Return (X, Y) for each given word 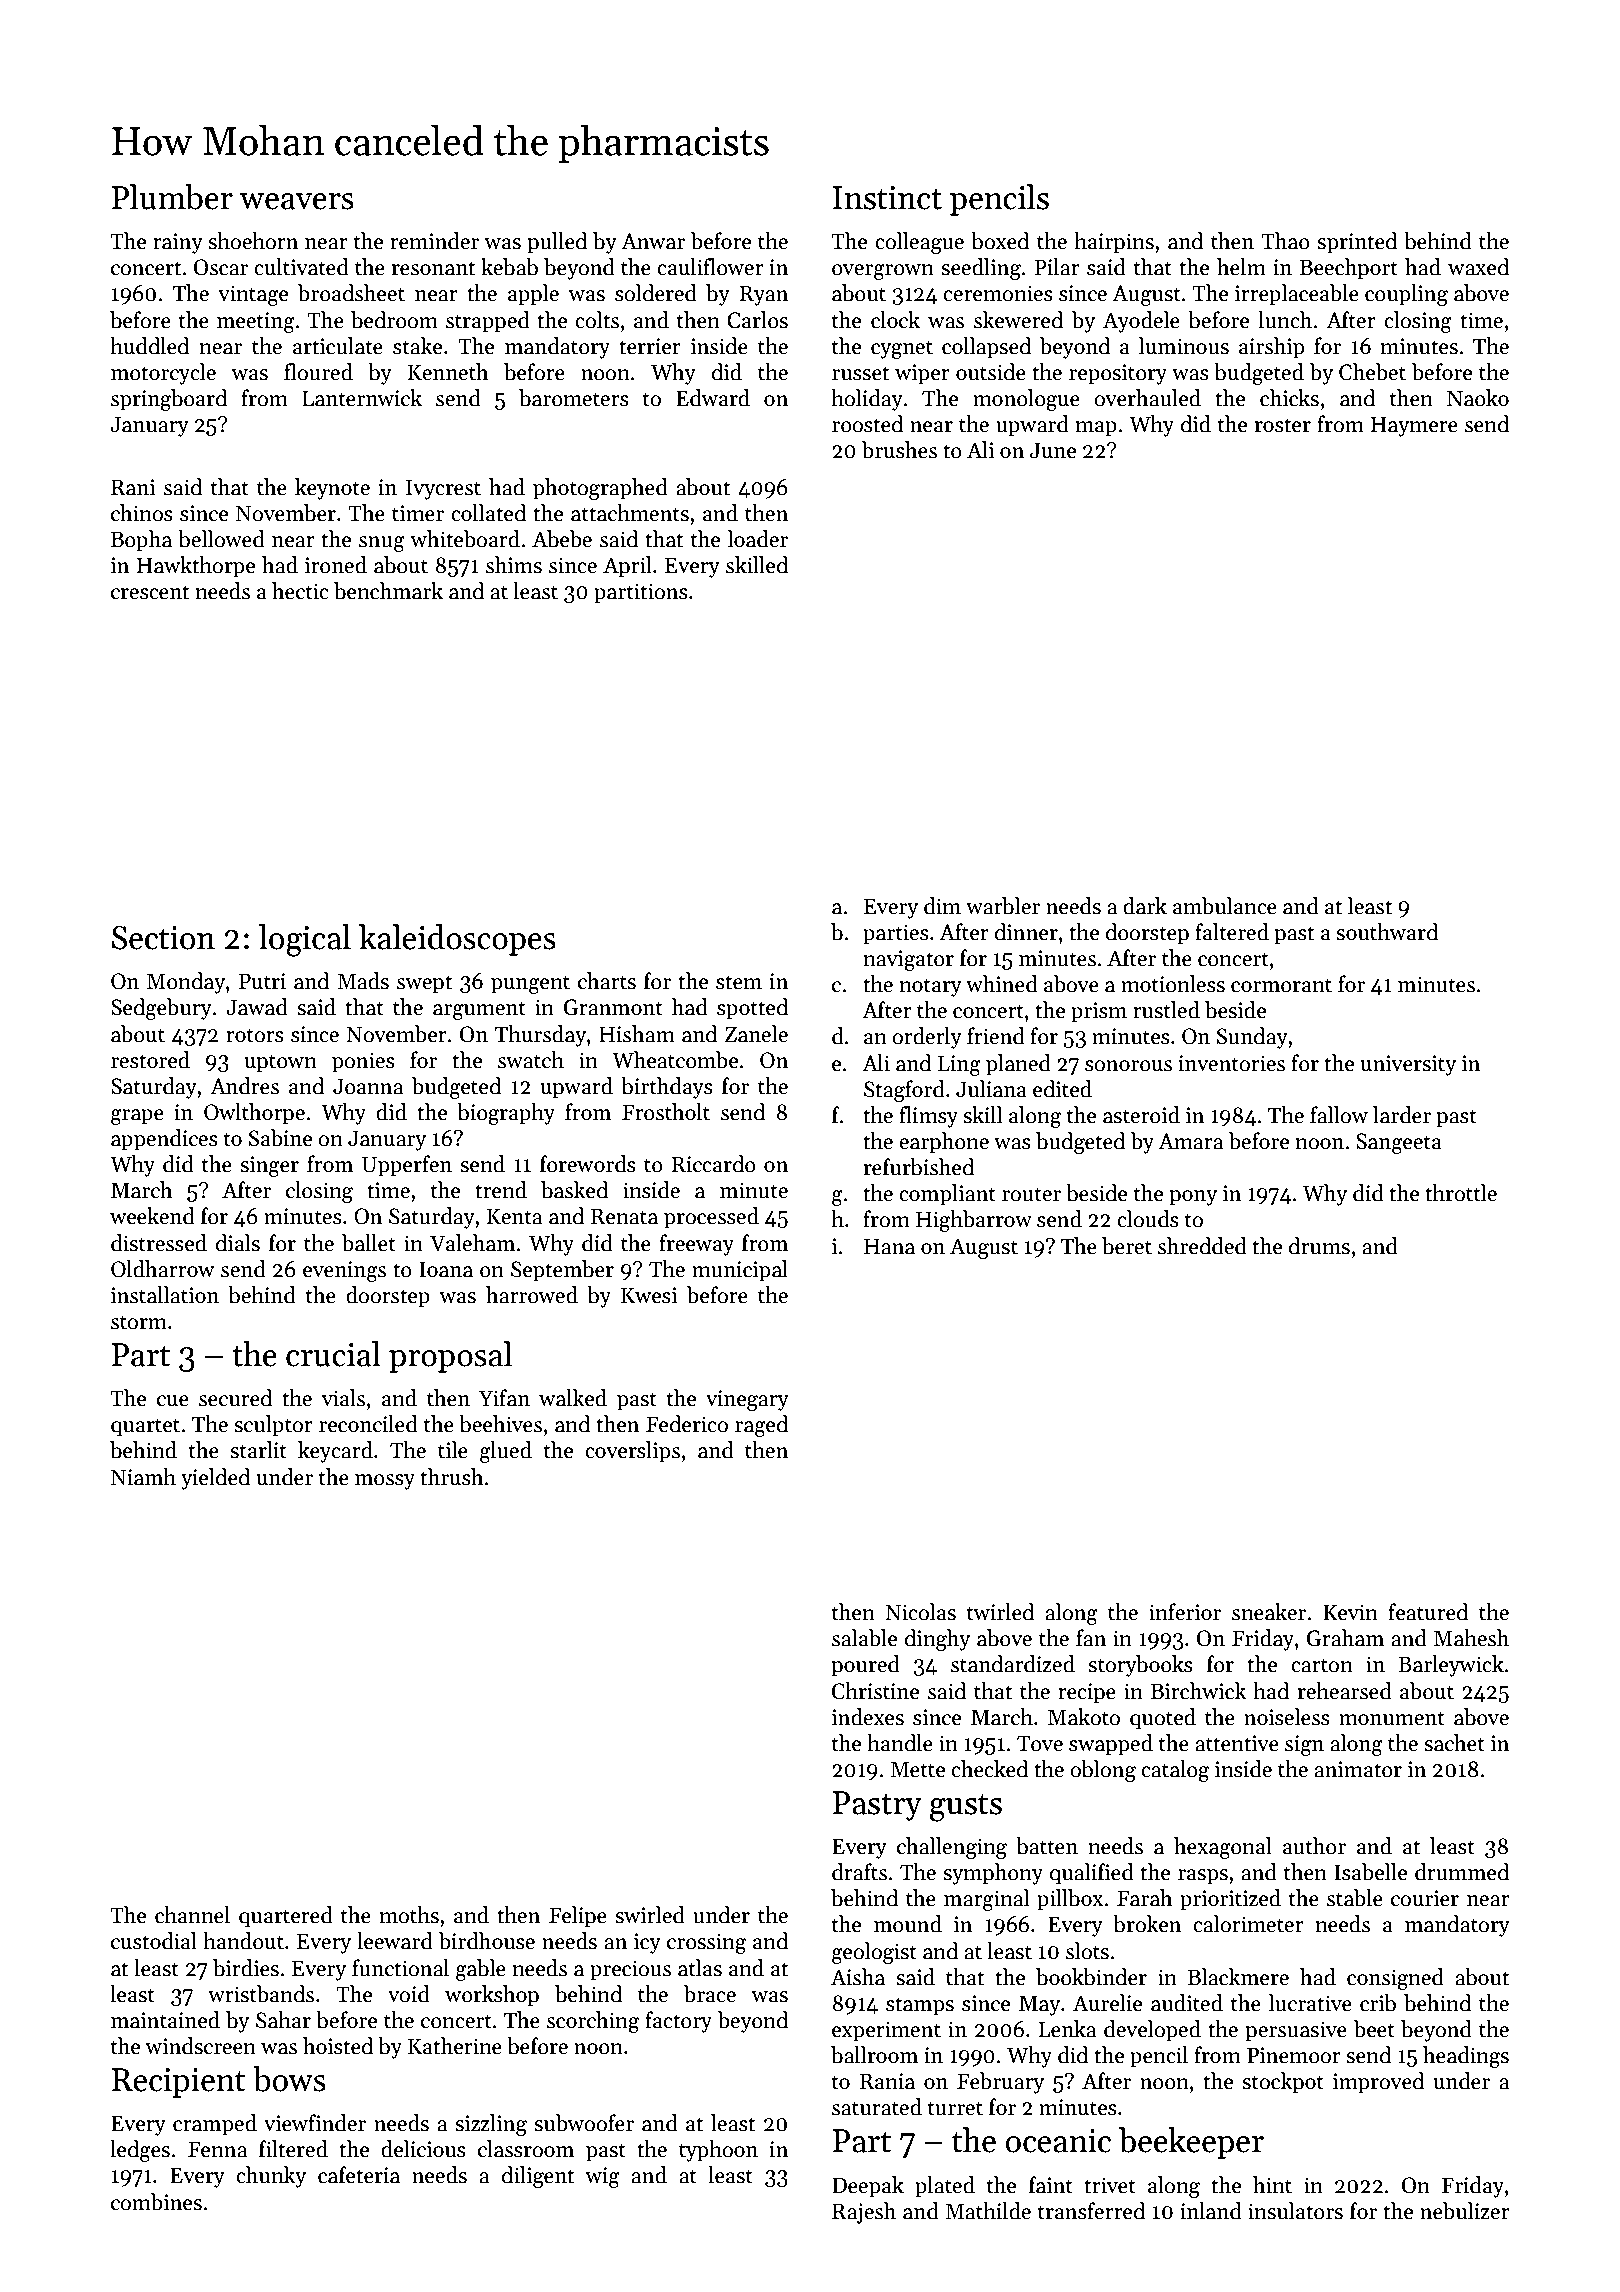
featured (1428, 1612)
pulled (557, 243)
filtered (293, 2149)
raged (761, 1426)
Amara (1190, 1141)
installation (165, 1295)
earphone (944, 1143)
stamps (920, 2006)
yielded (215, 1479)
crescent (150, 592)
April (627, 567)
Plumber (172, 197)
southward (1387, 932)
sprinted (1357, 243)
